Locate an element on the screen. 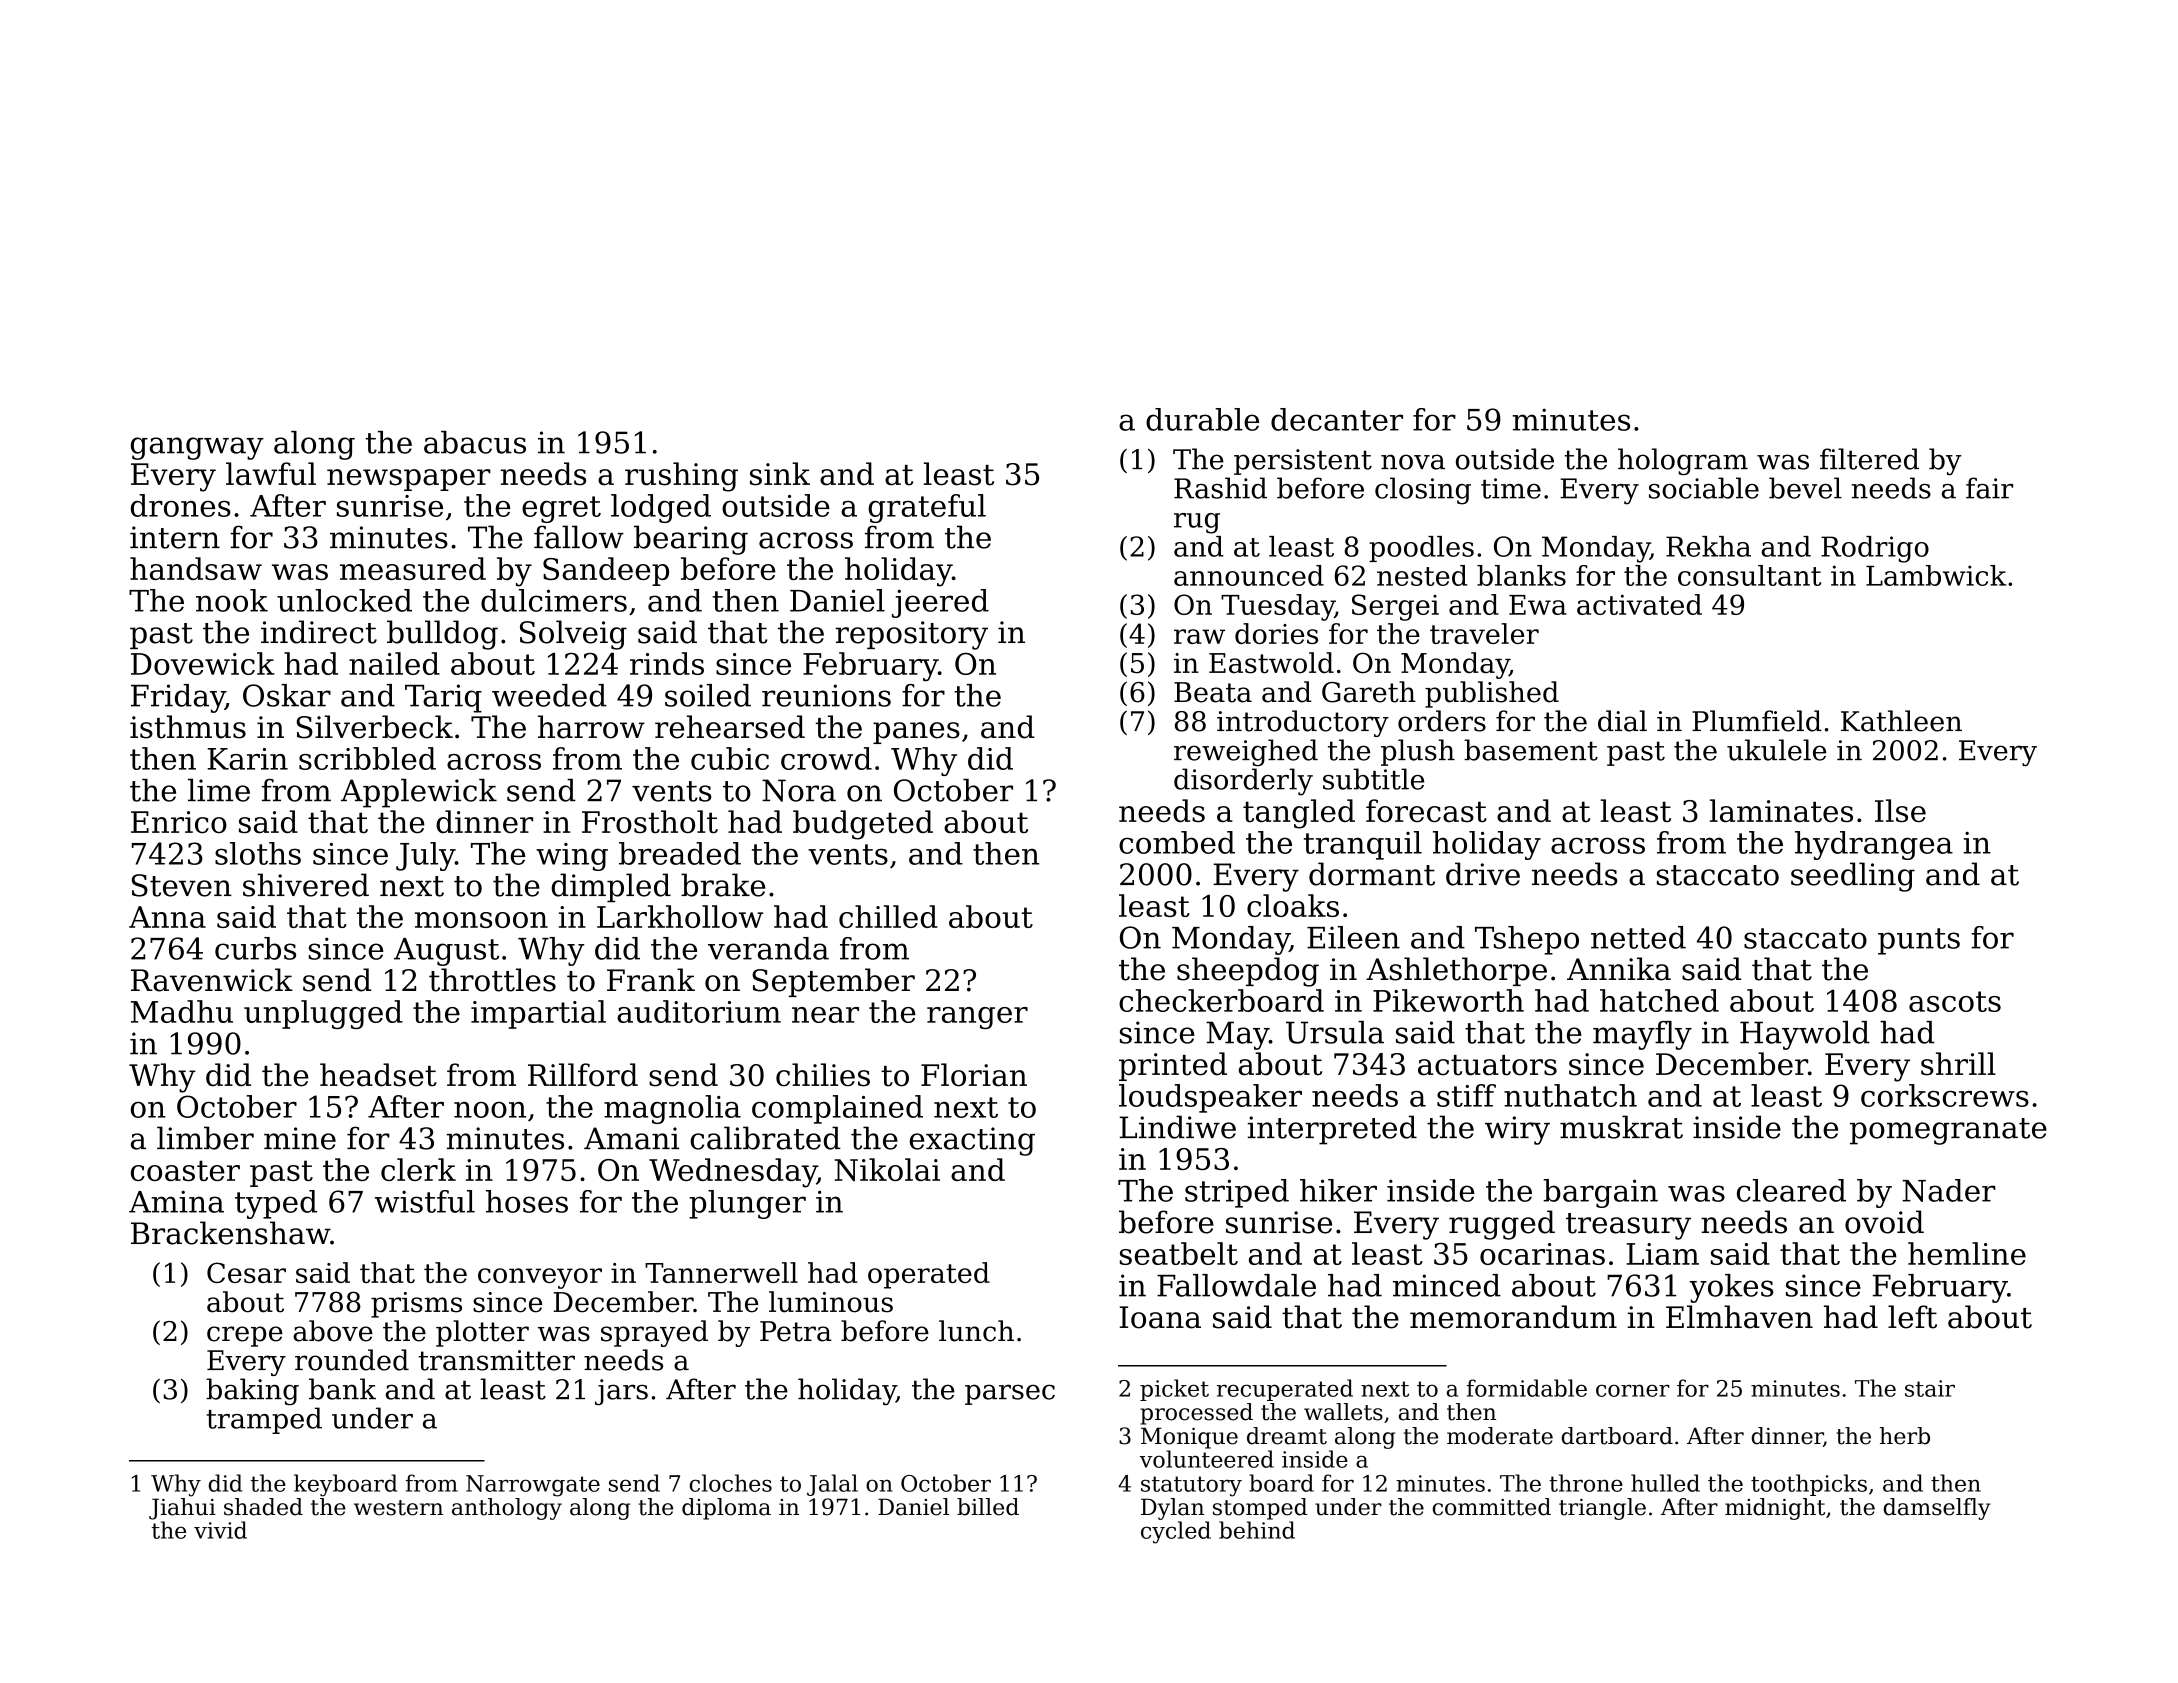 The width and height of the screenshot is (2178, 1683). Kathleen is located at coordinates (1901, 721).
